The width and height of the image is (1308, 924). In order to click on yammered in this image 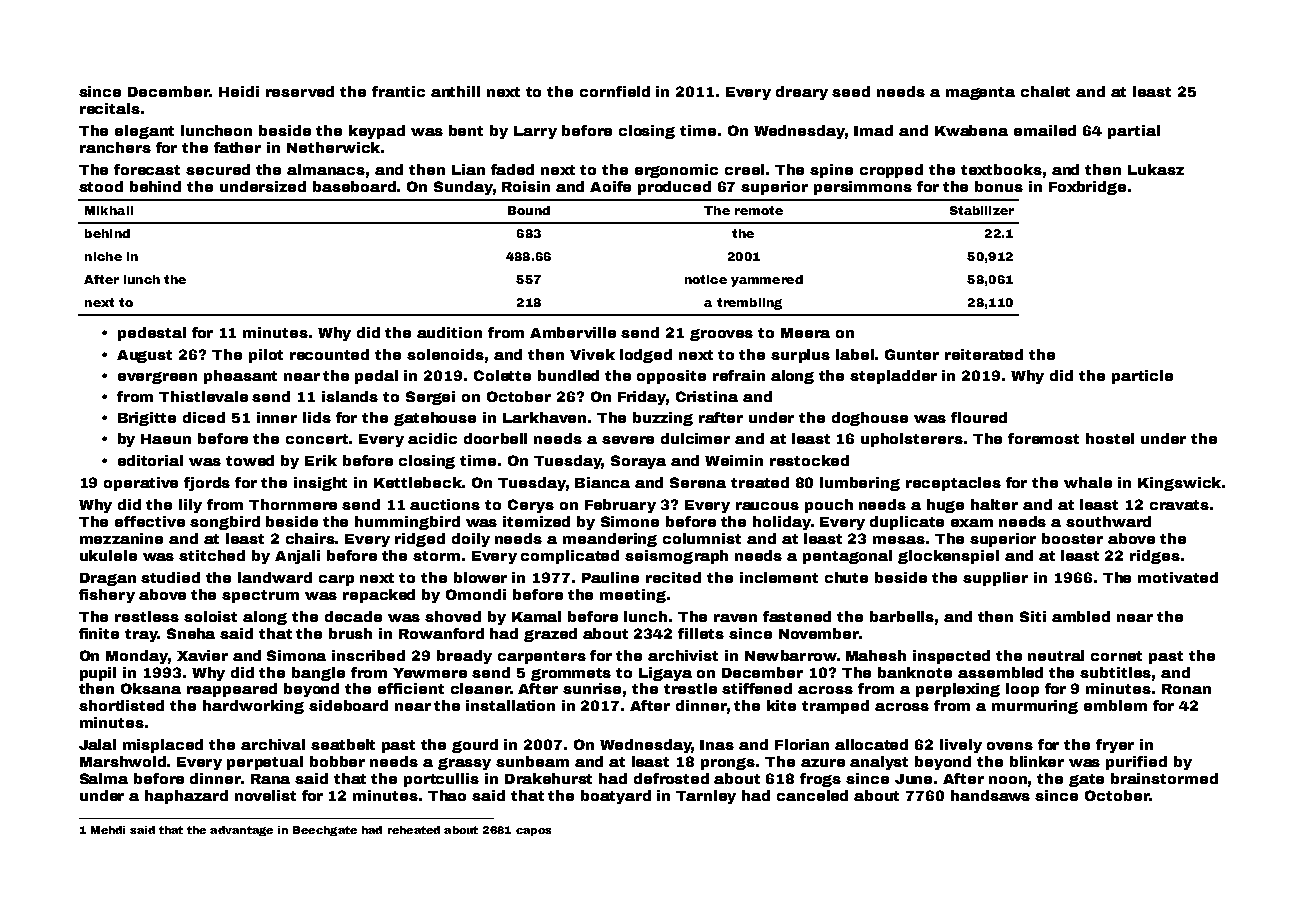, I will do `click(767, 281)`.
